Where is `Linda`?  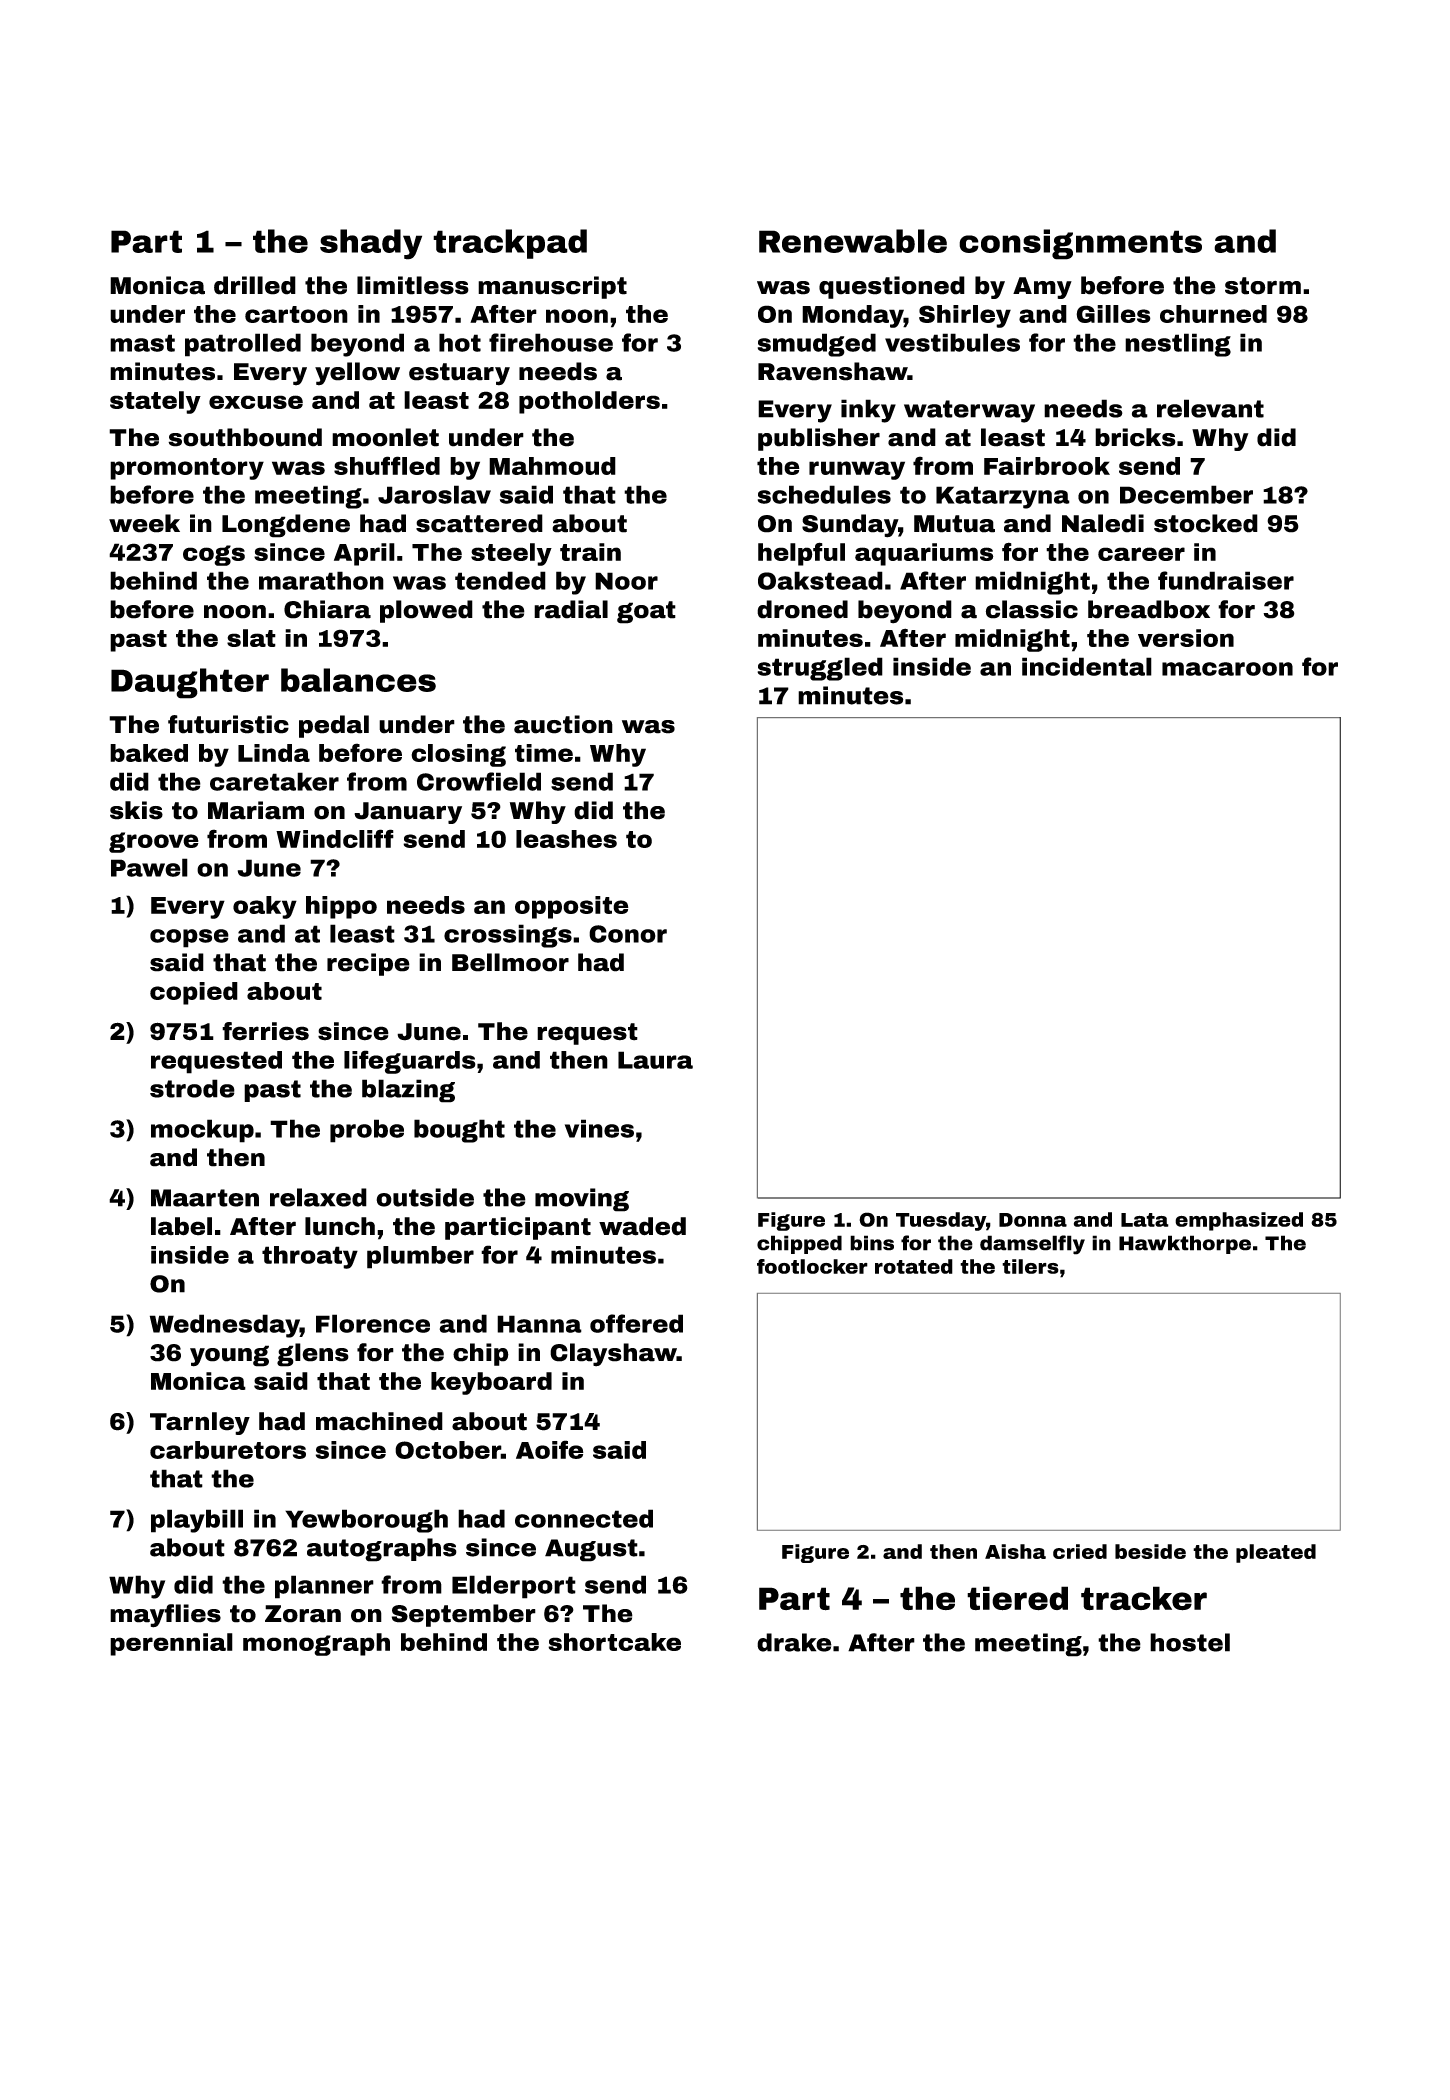
Linda is located at coordinates (274, 753).
